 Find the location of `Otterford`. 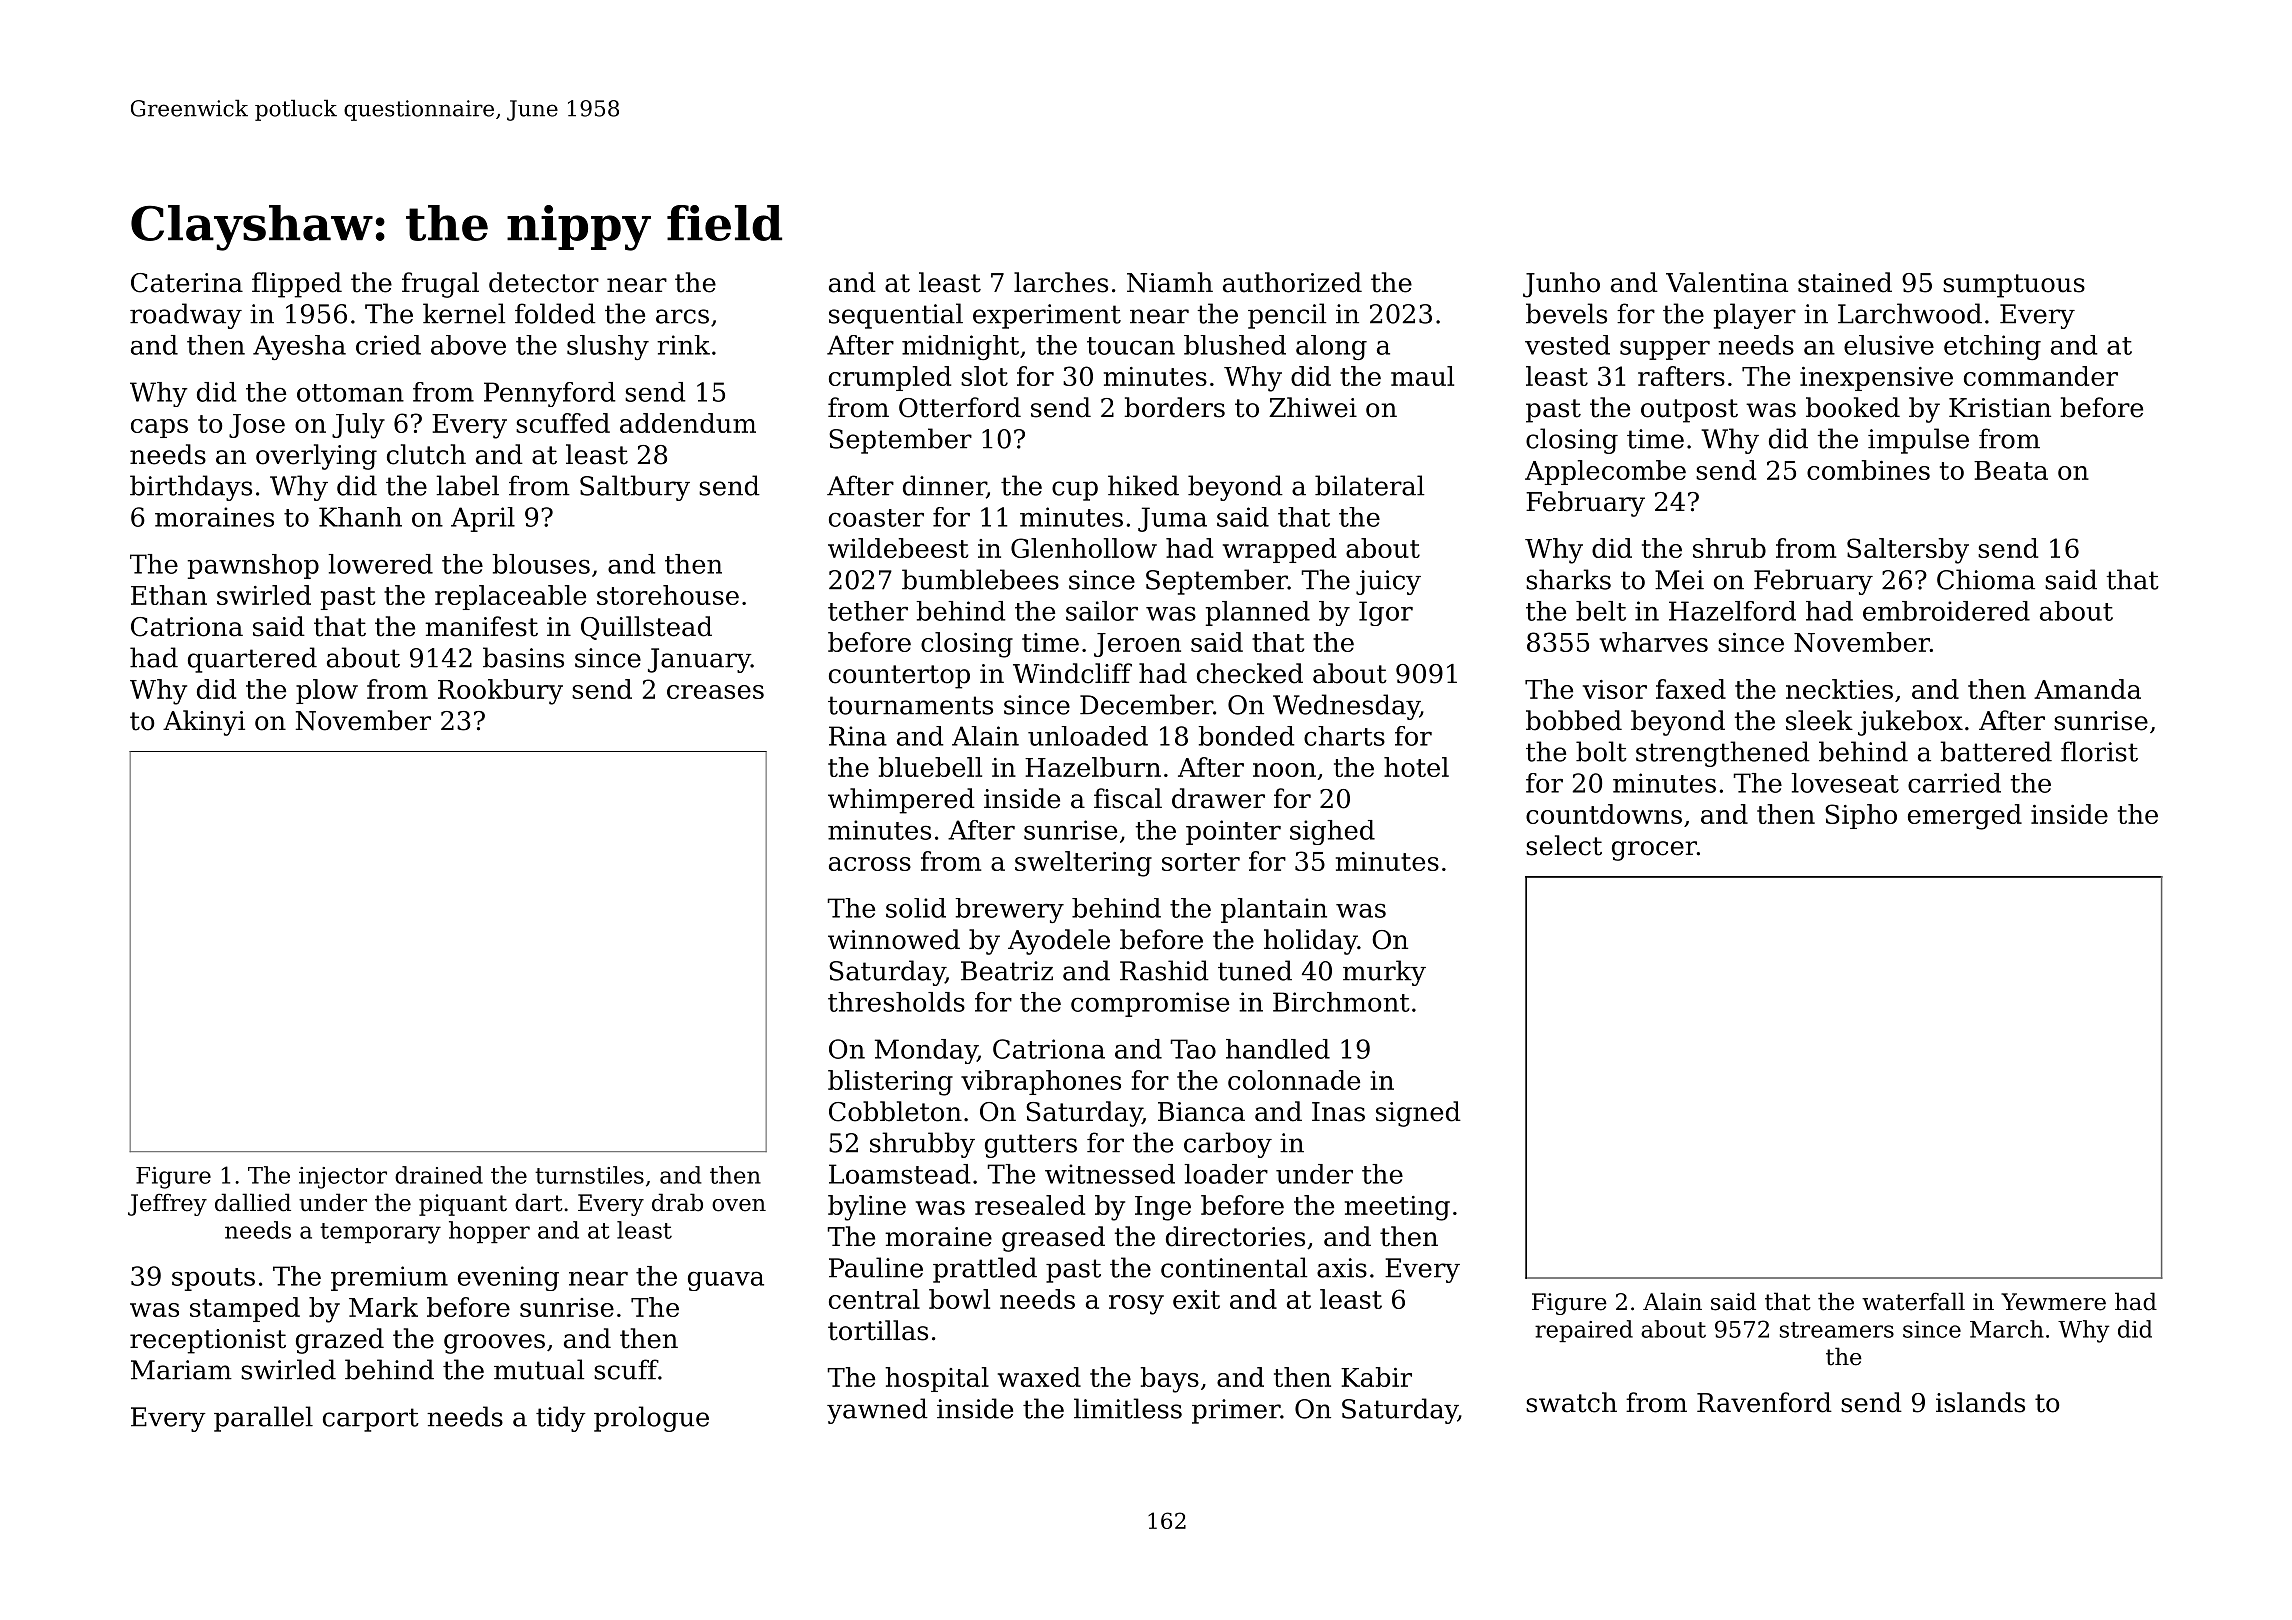

Otterford is located at coordinates (960, 407).
